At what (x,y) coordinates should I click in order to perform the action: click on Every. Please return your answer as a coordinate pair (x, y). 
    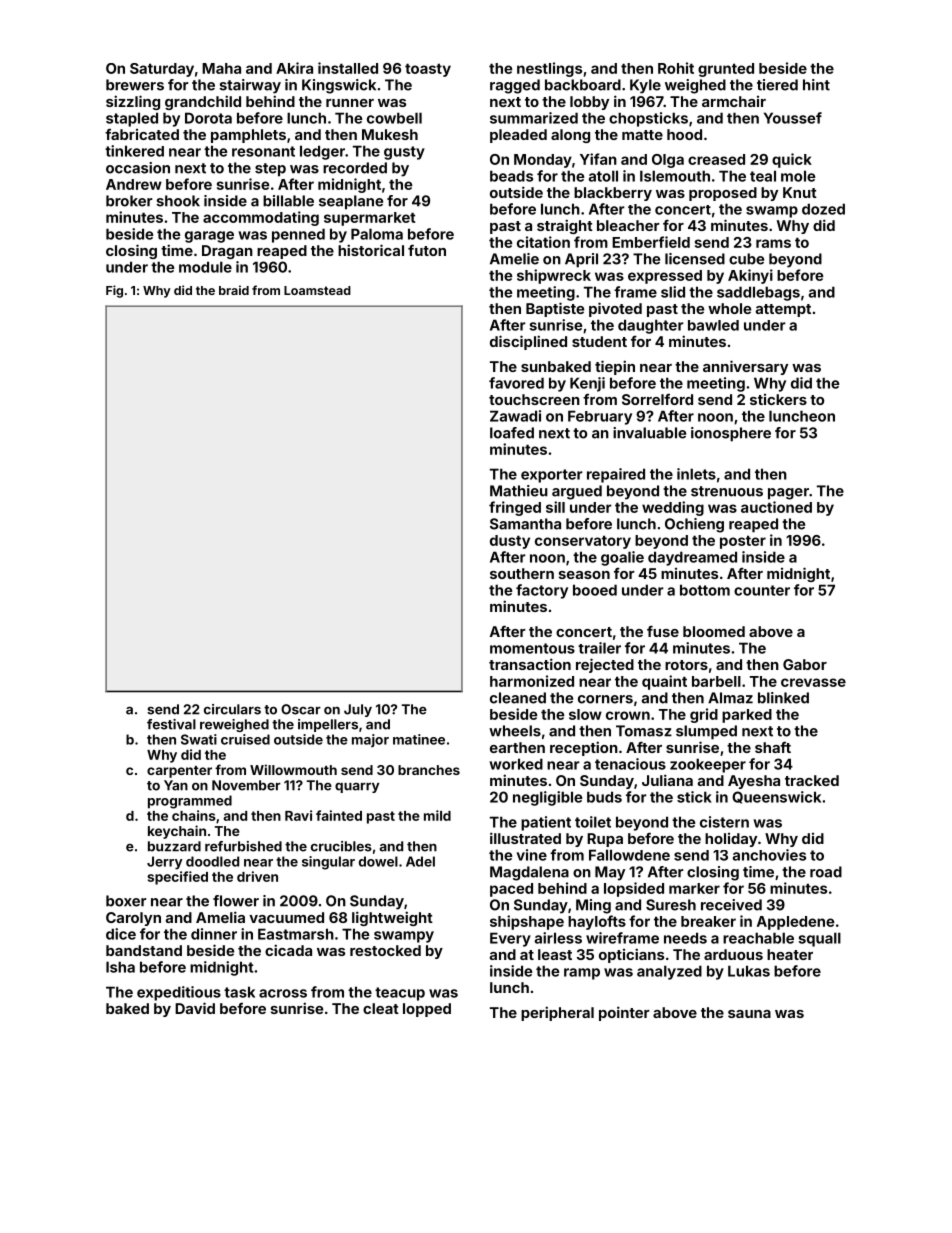
    Looking at the image, I should click on (510, 939).
